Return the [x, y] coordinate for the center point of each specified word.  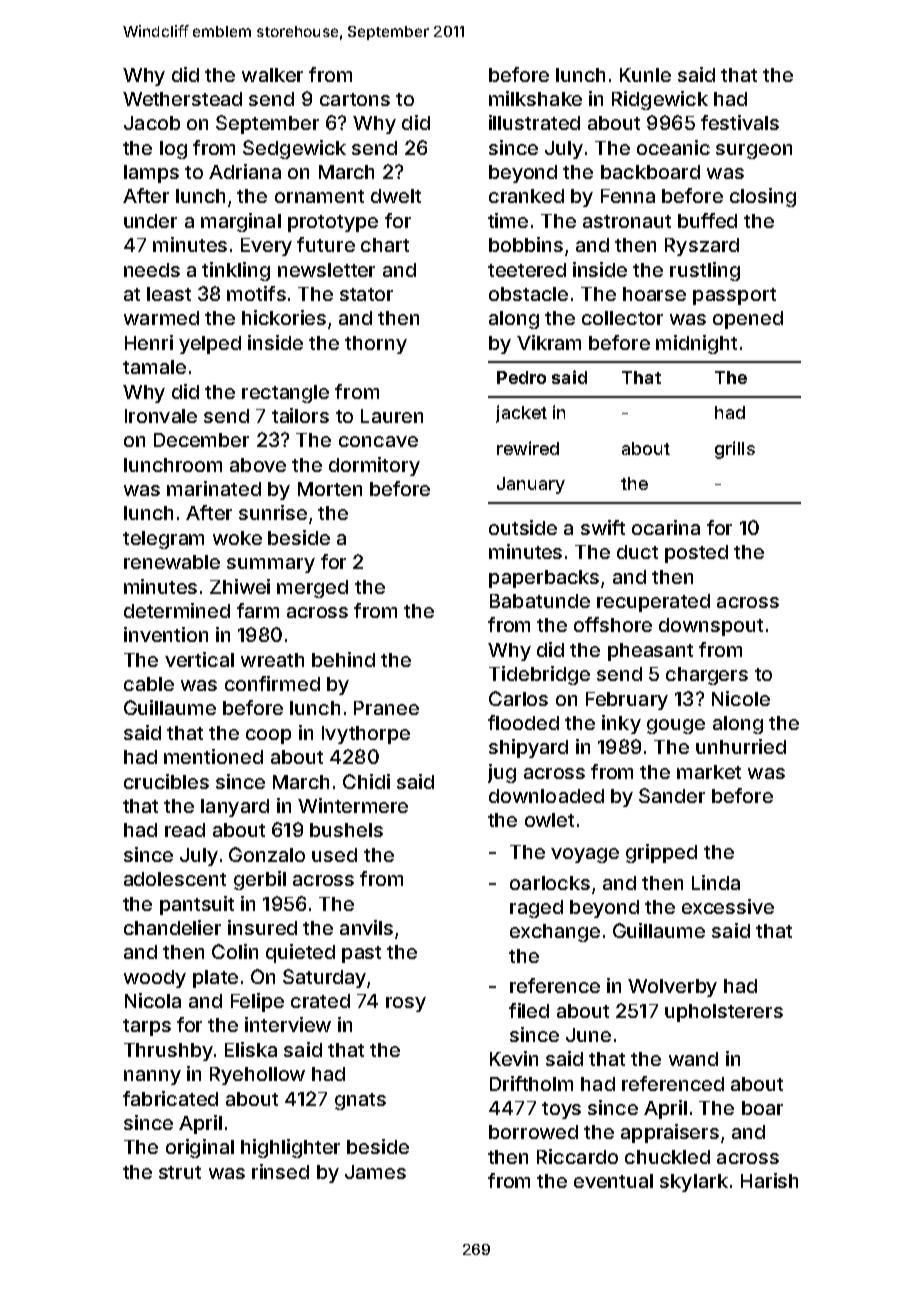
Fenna [628, 196]
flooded [523, 722]
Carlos [518, 698]
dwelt [396, 196]
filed [529, 1010]
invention [166, 634]
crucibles [166, 781]
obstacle [528, 294]
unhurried [741, 746]
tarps [147, 1027]
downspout [711, 627]
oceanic [673, 147]
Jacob [152, 123]
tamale [154, 367]
